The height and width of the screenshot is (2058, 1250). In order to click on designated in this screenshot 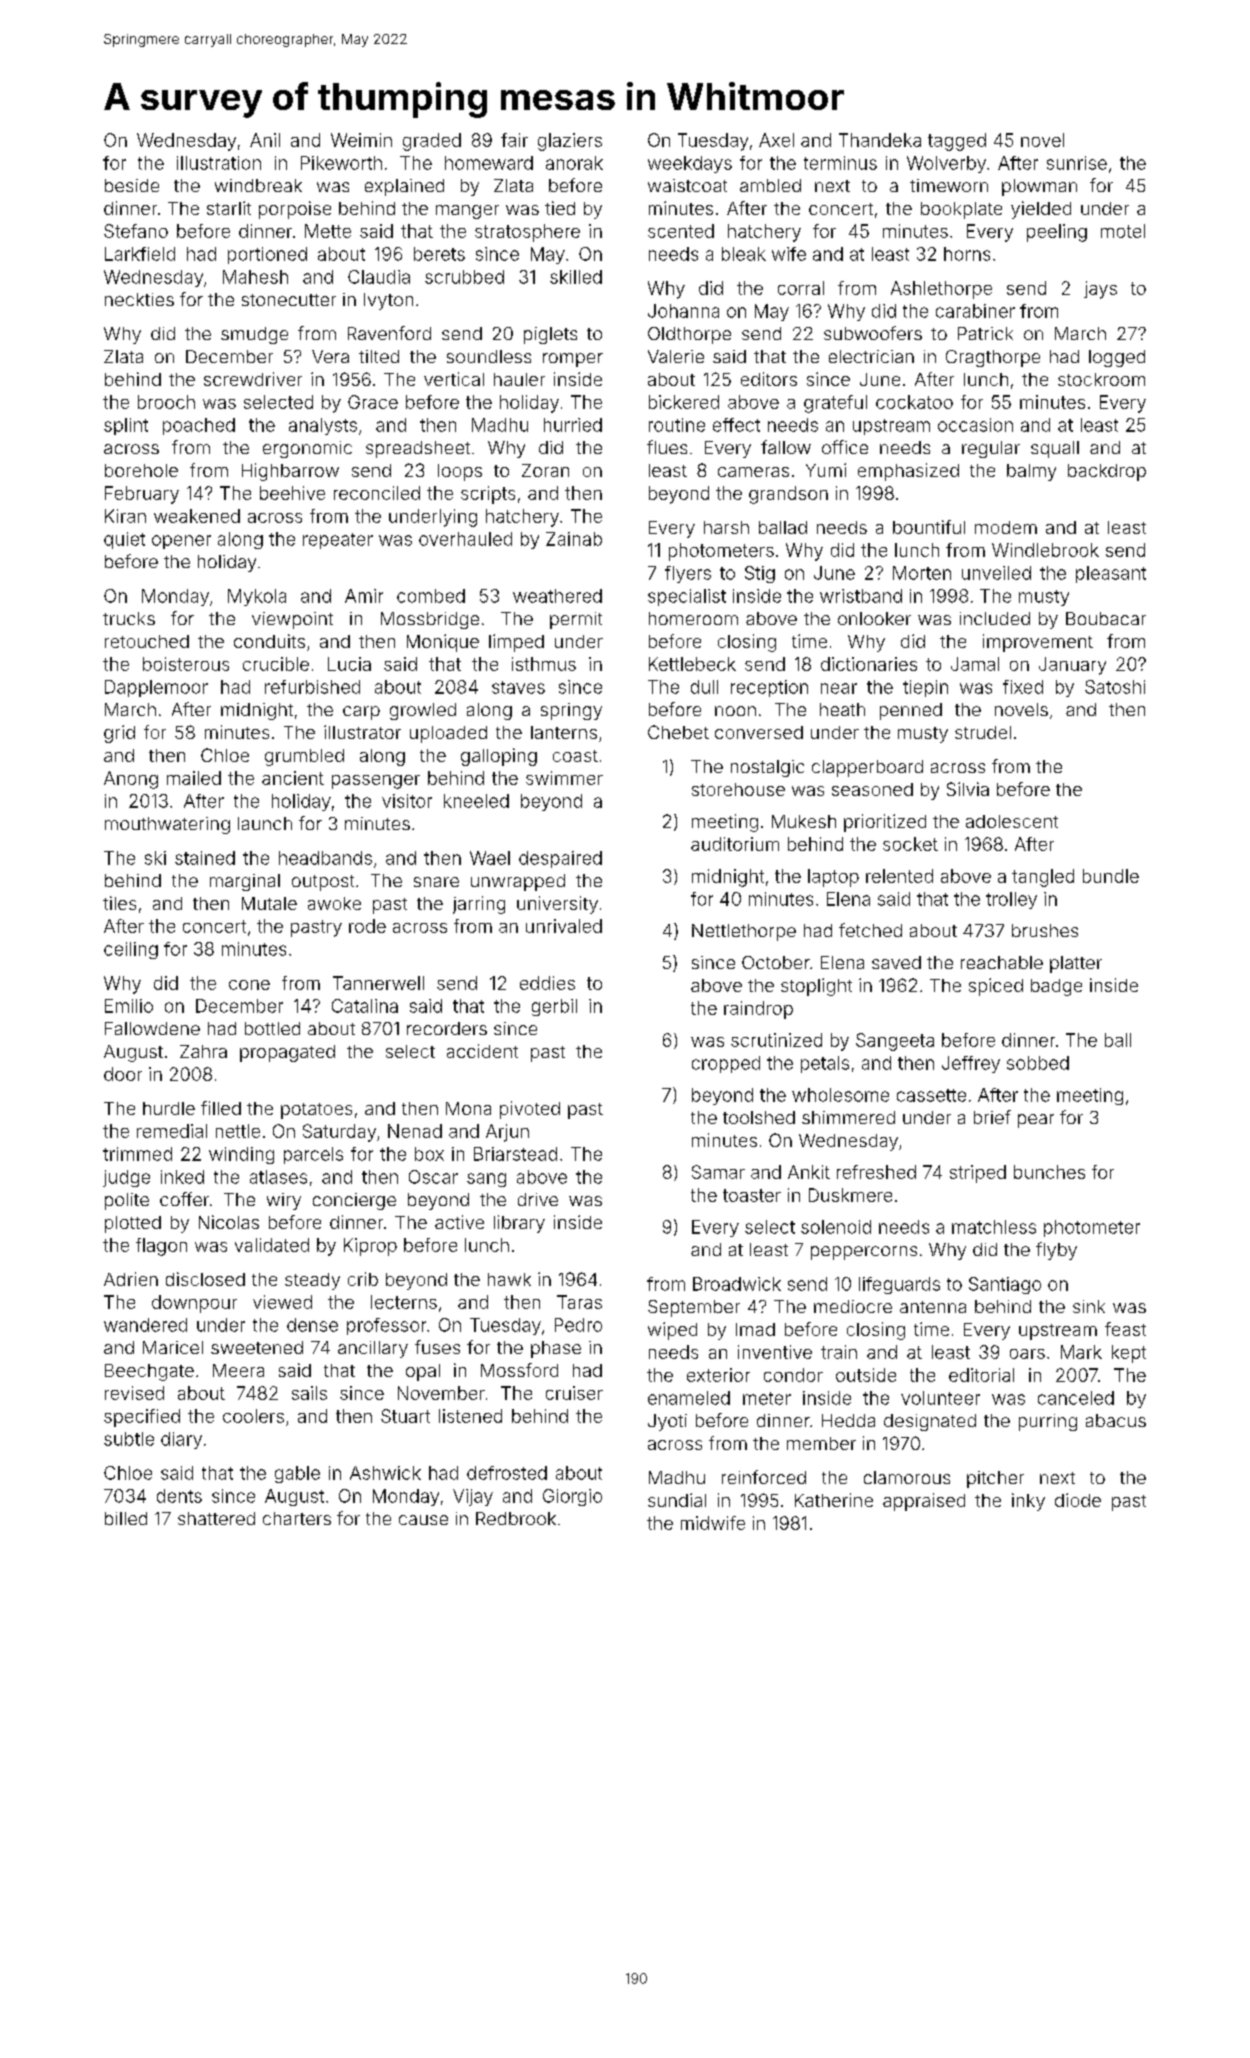, I will do `click(930, 1422)`.
